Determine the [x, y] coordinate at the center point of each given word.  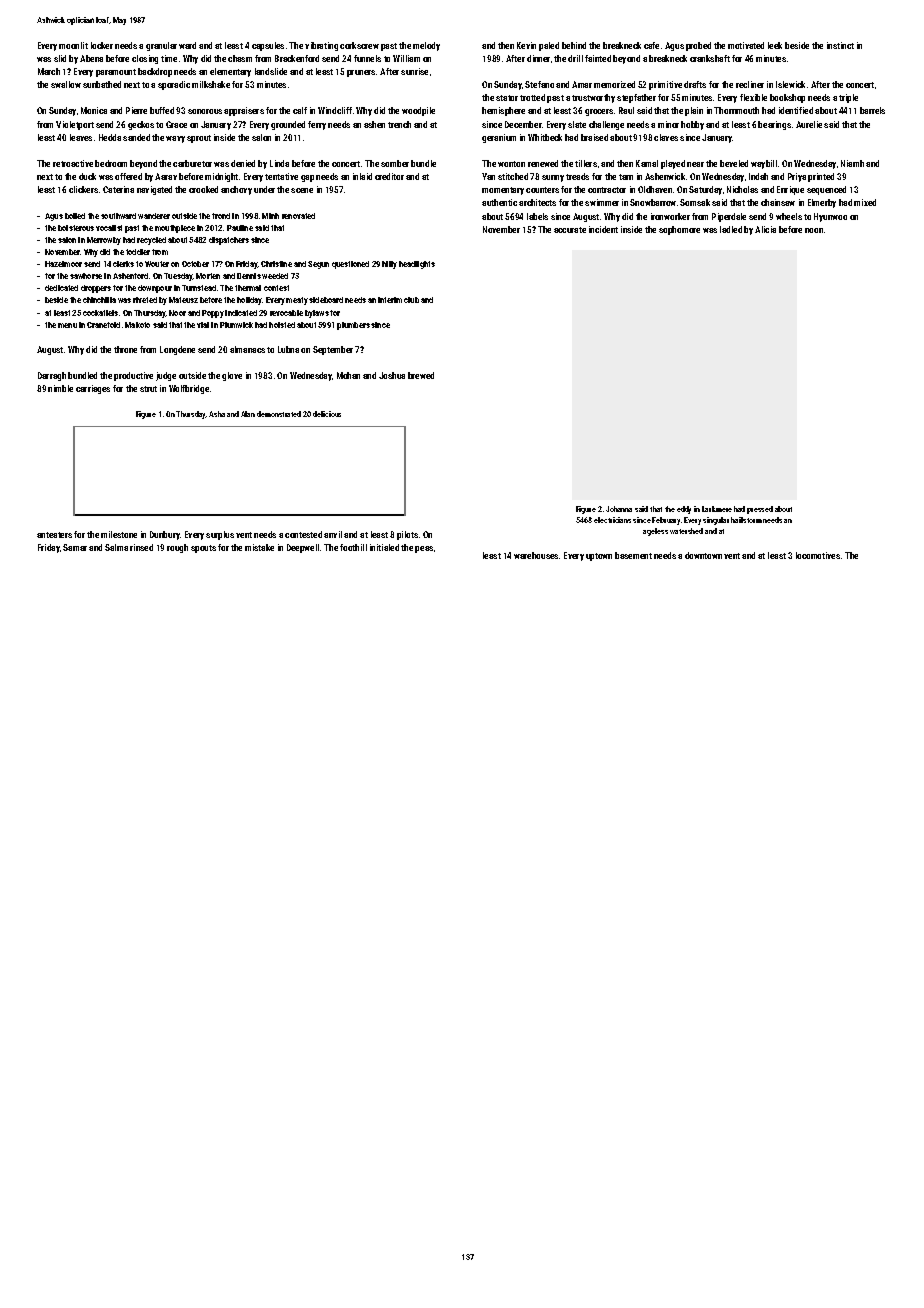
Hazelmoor [63, 264]
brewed [421, 375]
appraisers [244, 111]
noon [814, 230]
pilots [407, 535]
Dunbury [165, 535]
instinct [840, 45]
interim [390, 300]
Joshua [392, 375]
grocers [599, 112]
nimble [60, 388]
